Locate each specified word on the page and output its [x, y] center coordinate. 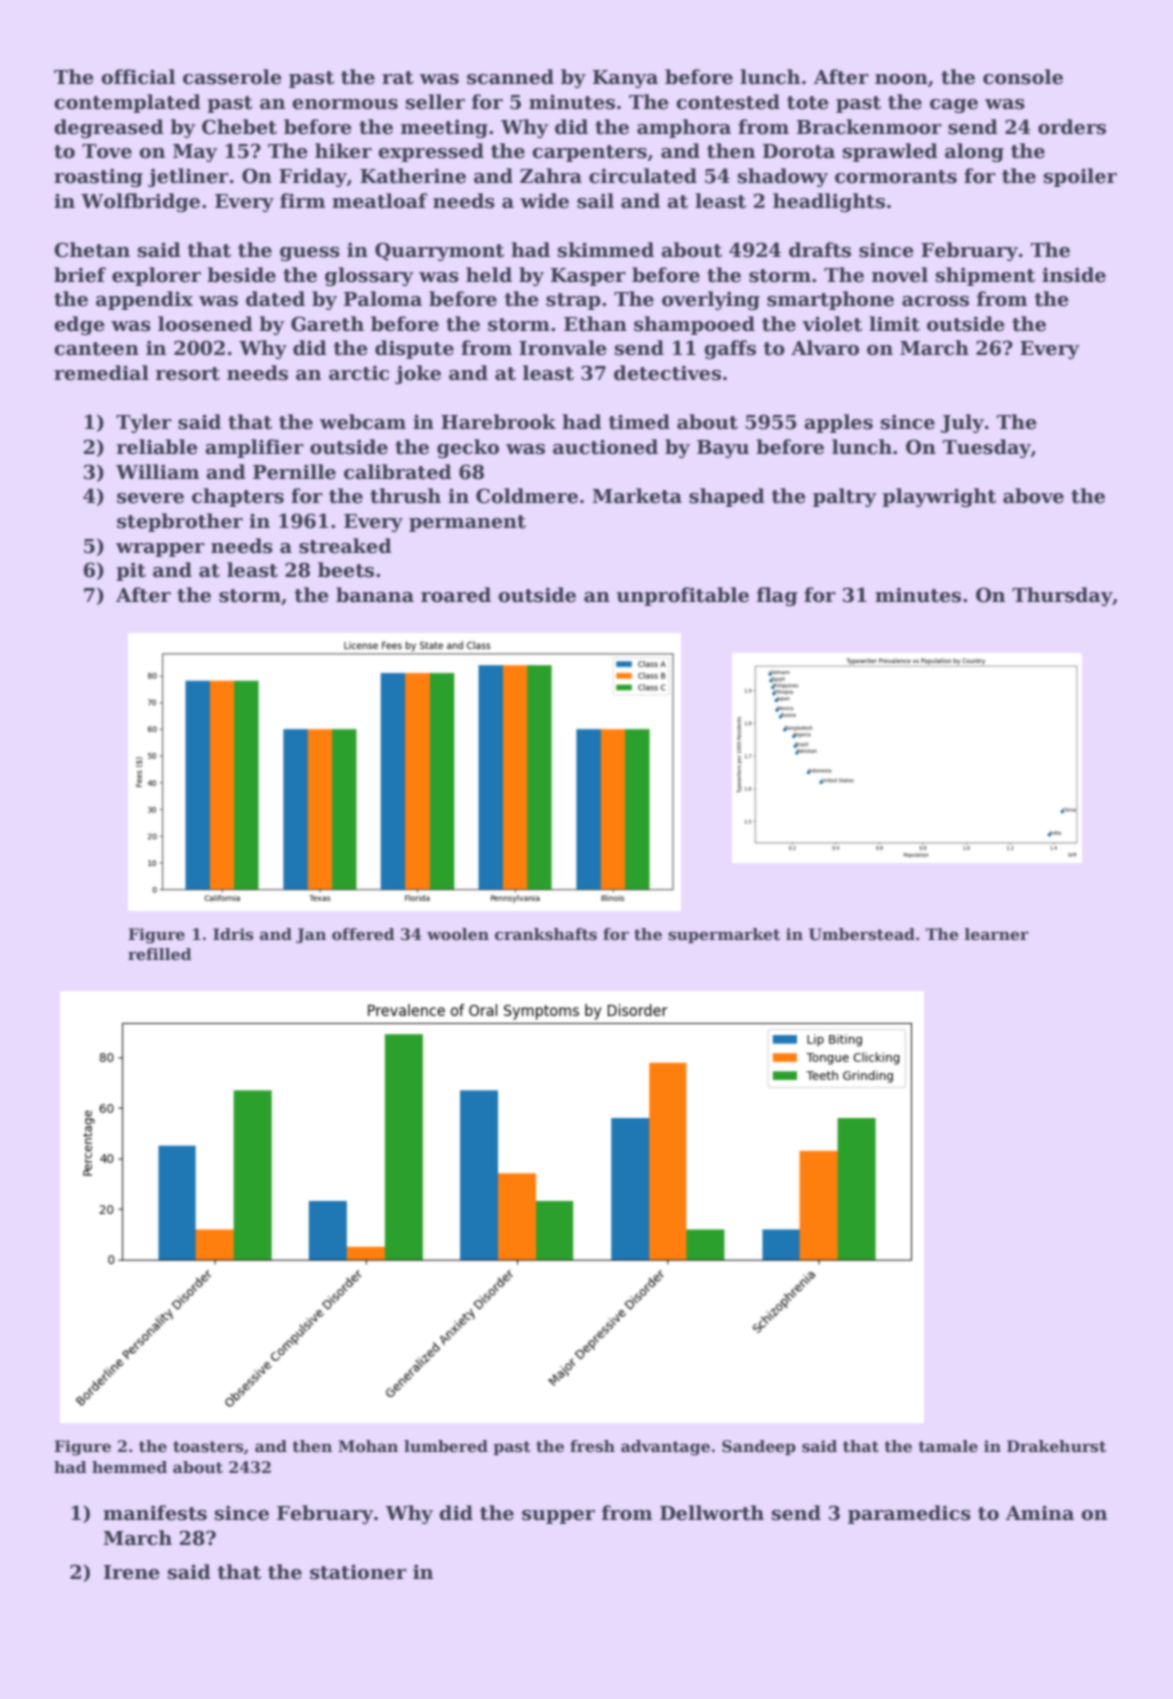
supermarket [724, 935]
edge [79, 325]
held [489, 275]
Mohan [368, 1446]
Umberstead [862, 934]
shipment [985, 276]
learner [997, 934]
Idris [233, 934]
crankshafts [546, 934]
